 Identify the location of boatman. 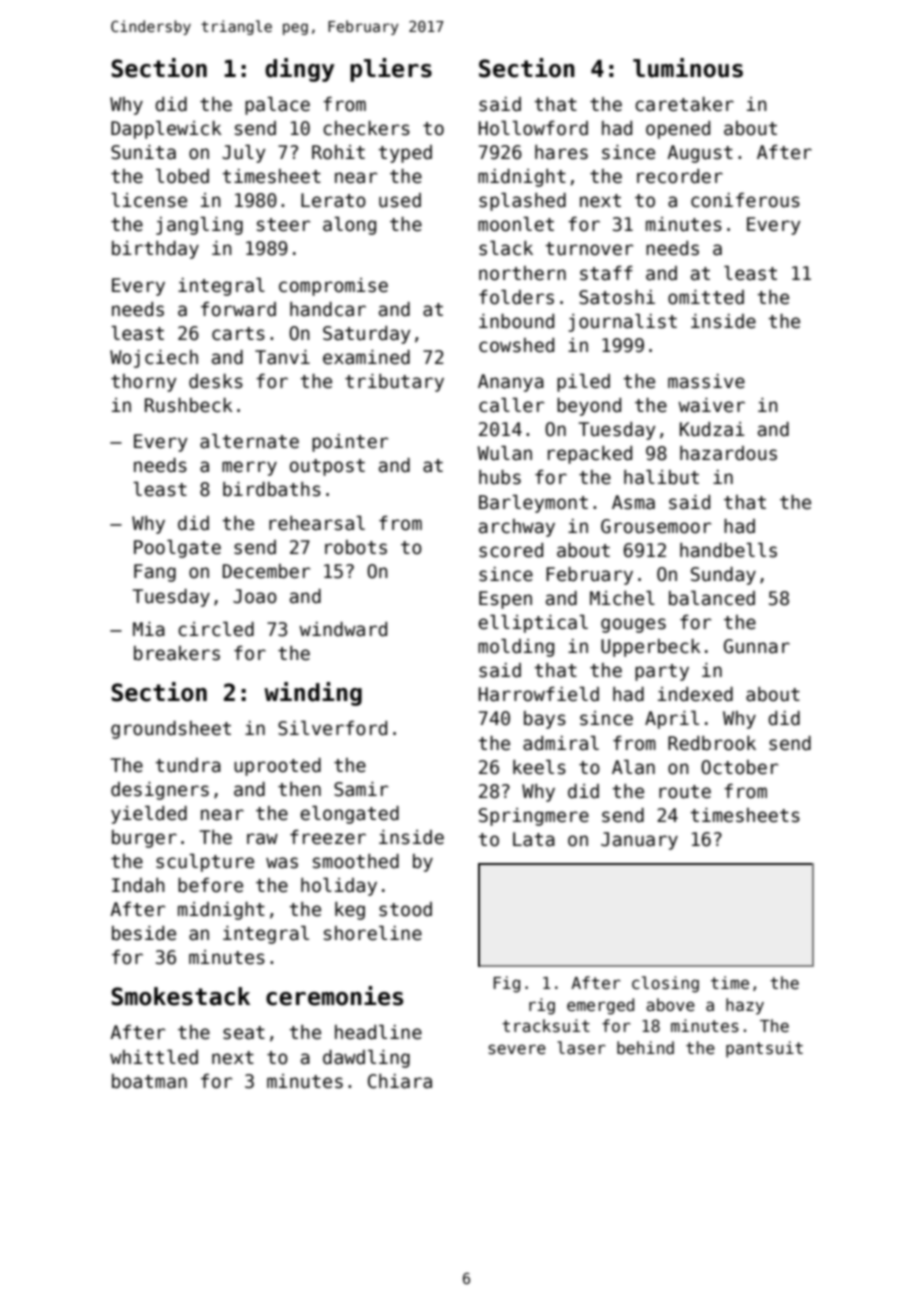
(149, 1081).
